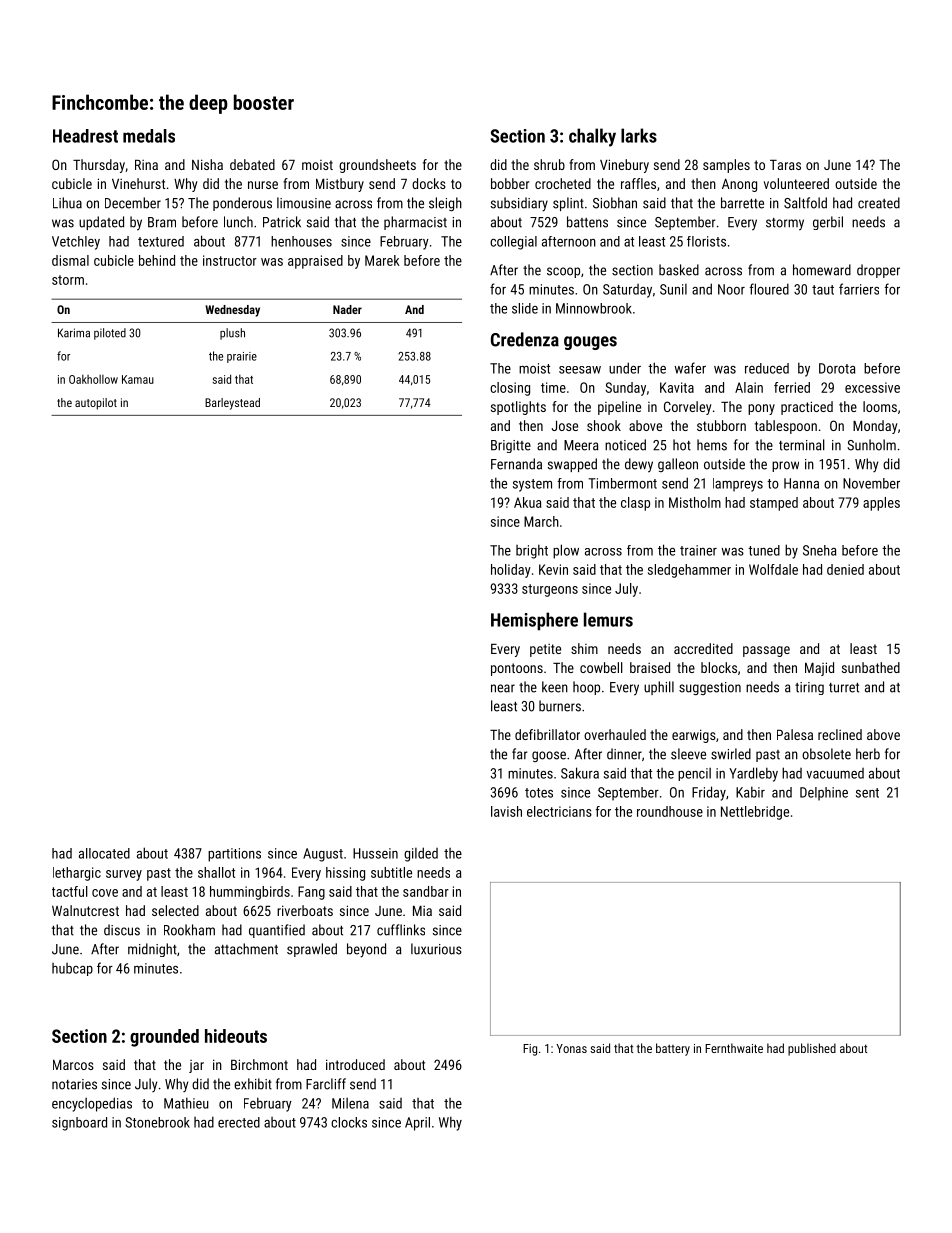 This image has height=1233, width=952. I want to click on farriers, so click(859, 289).
